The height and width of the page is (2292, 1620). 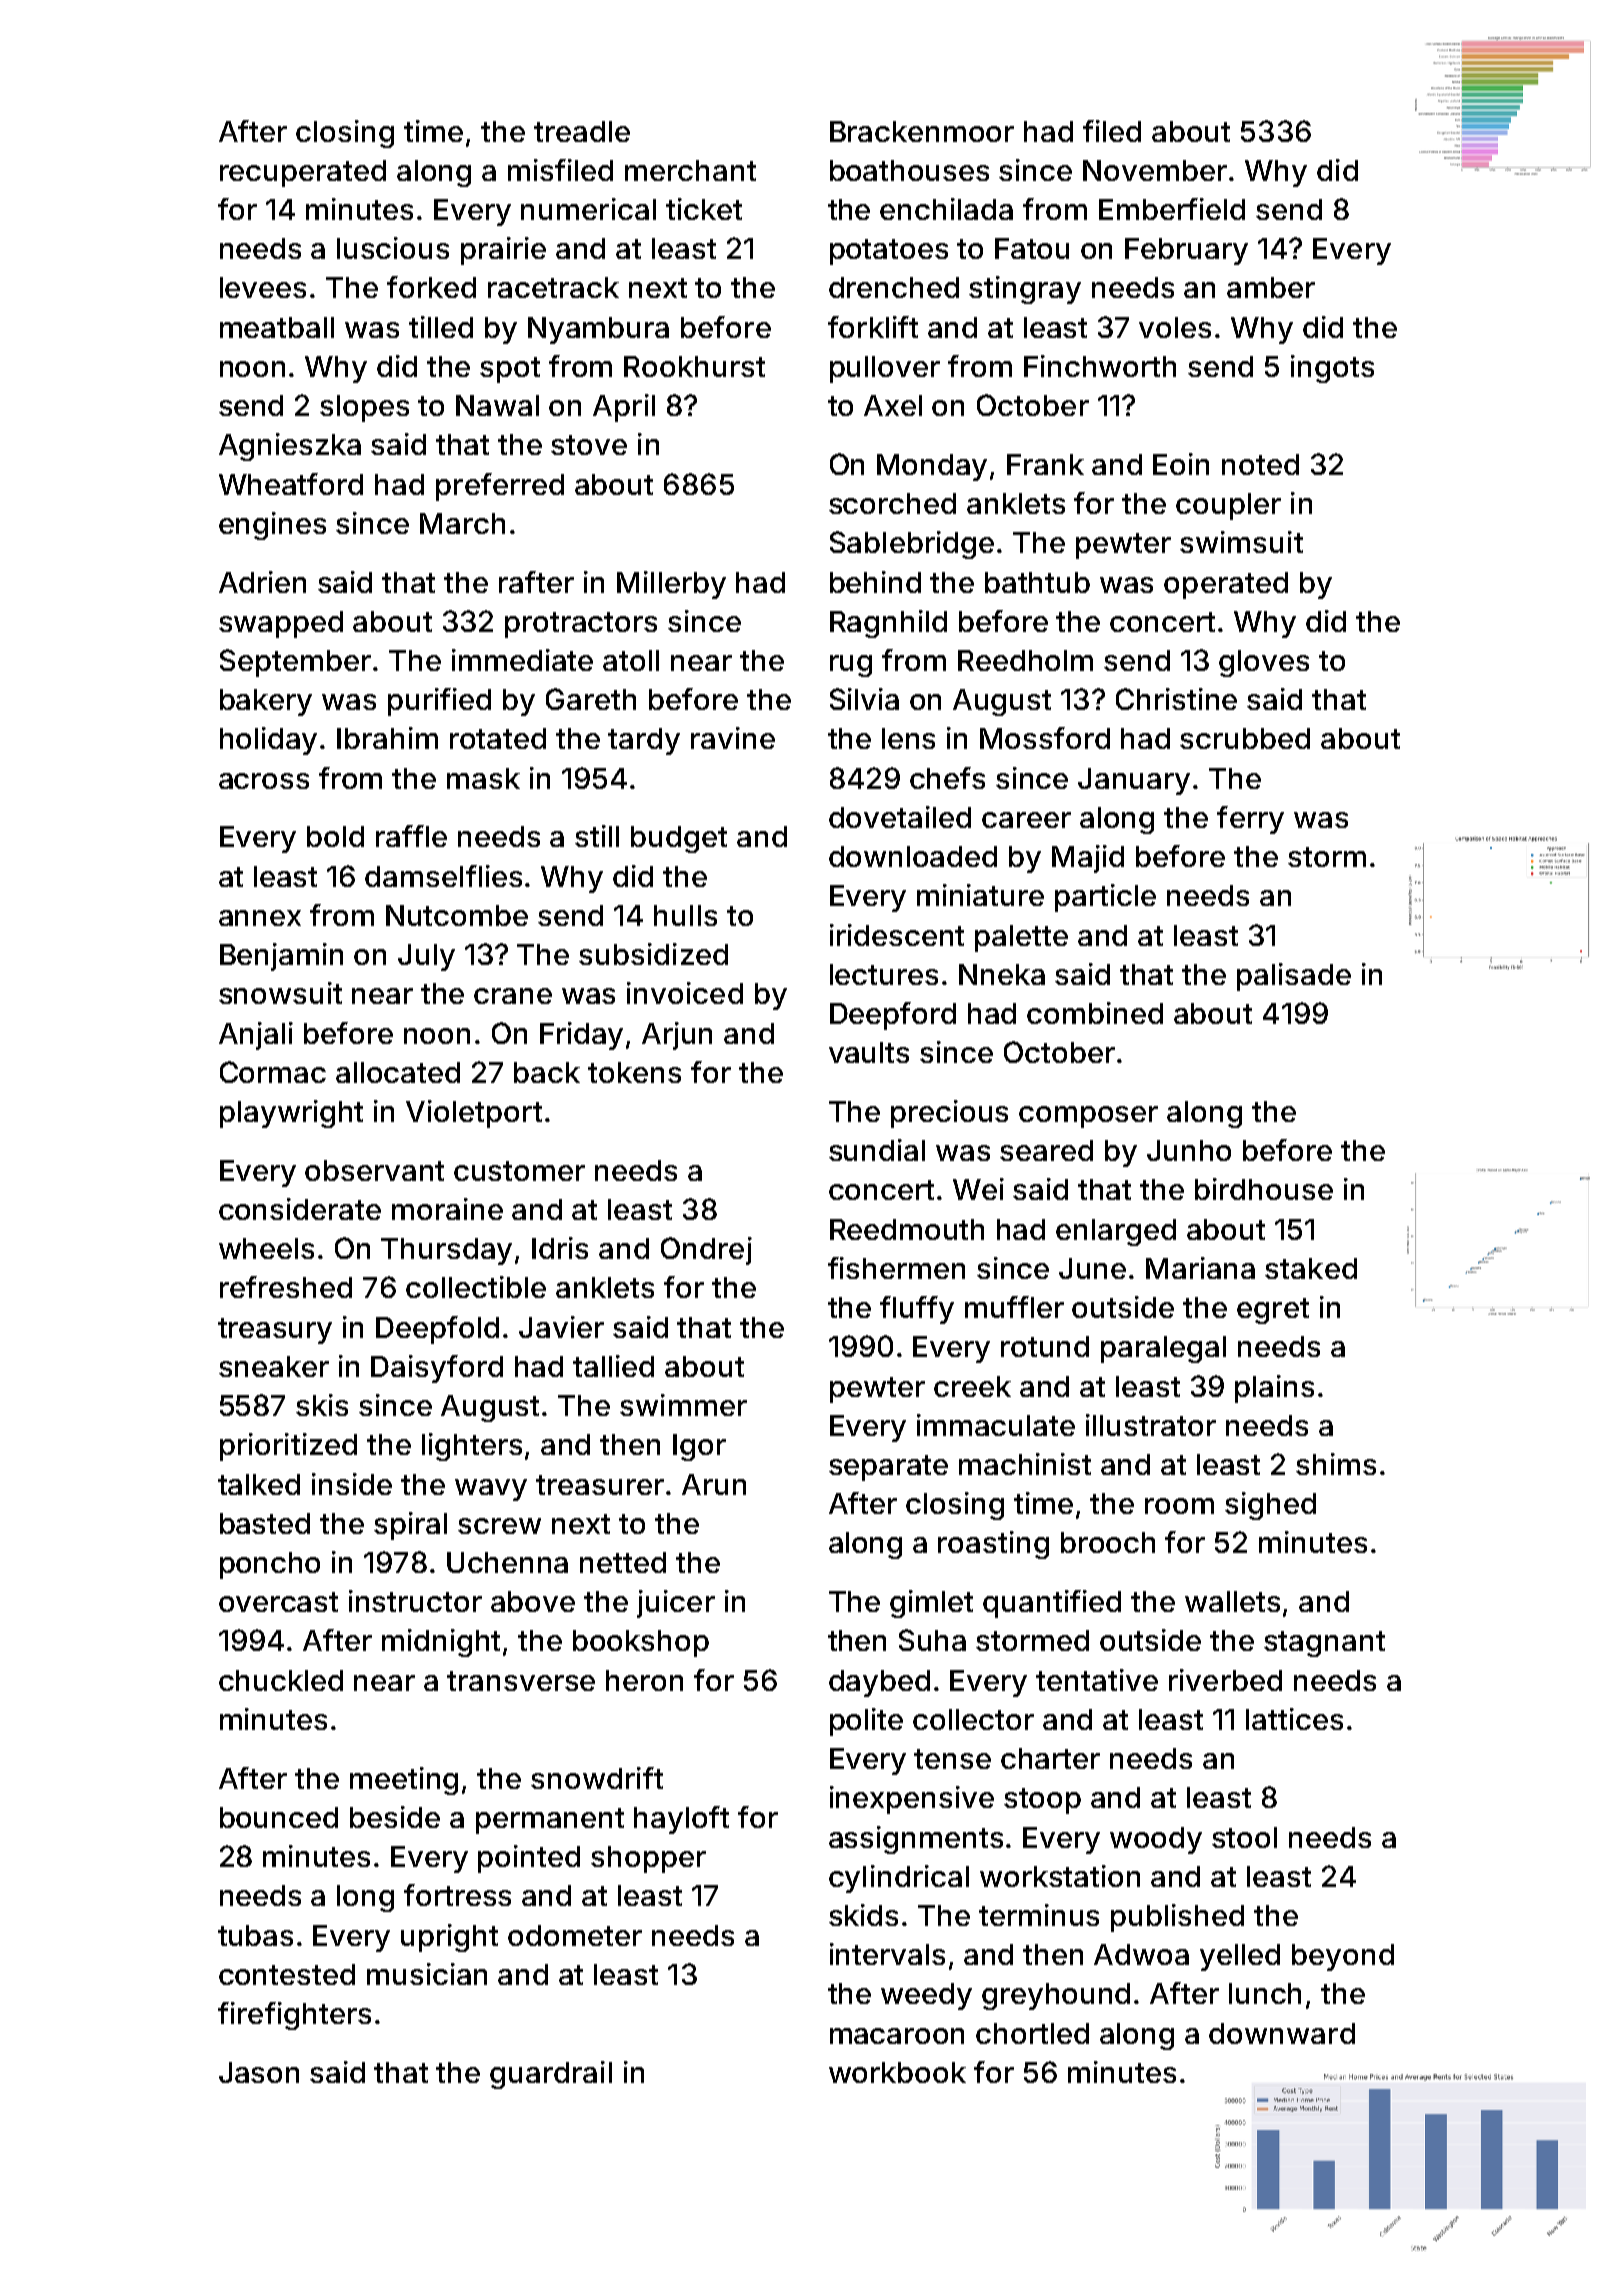 What do you see at coordinates (277, 327) in the page?
I see `meatball` at bounding box center [277, 327].
